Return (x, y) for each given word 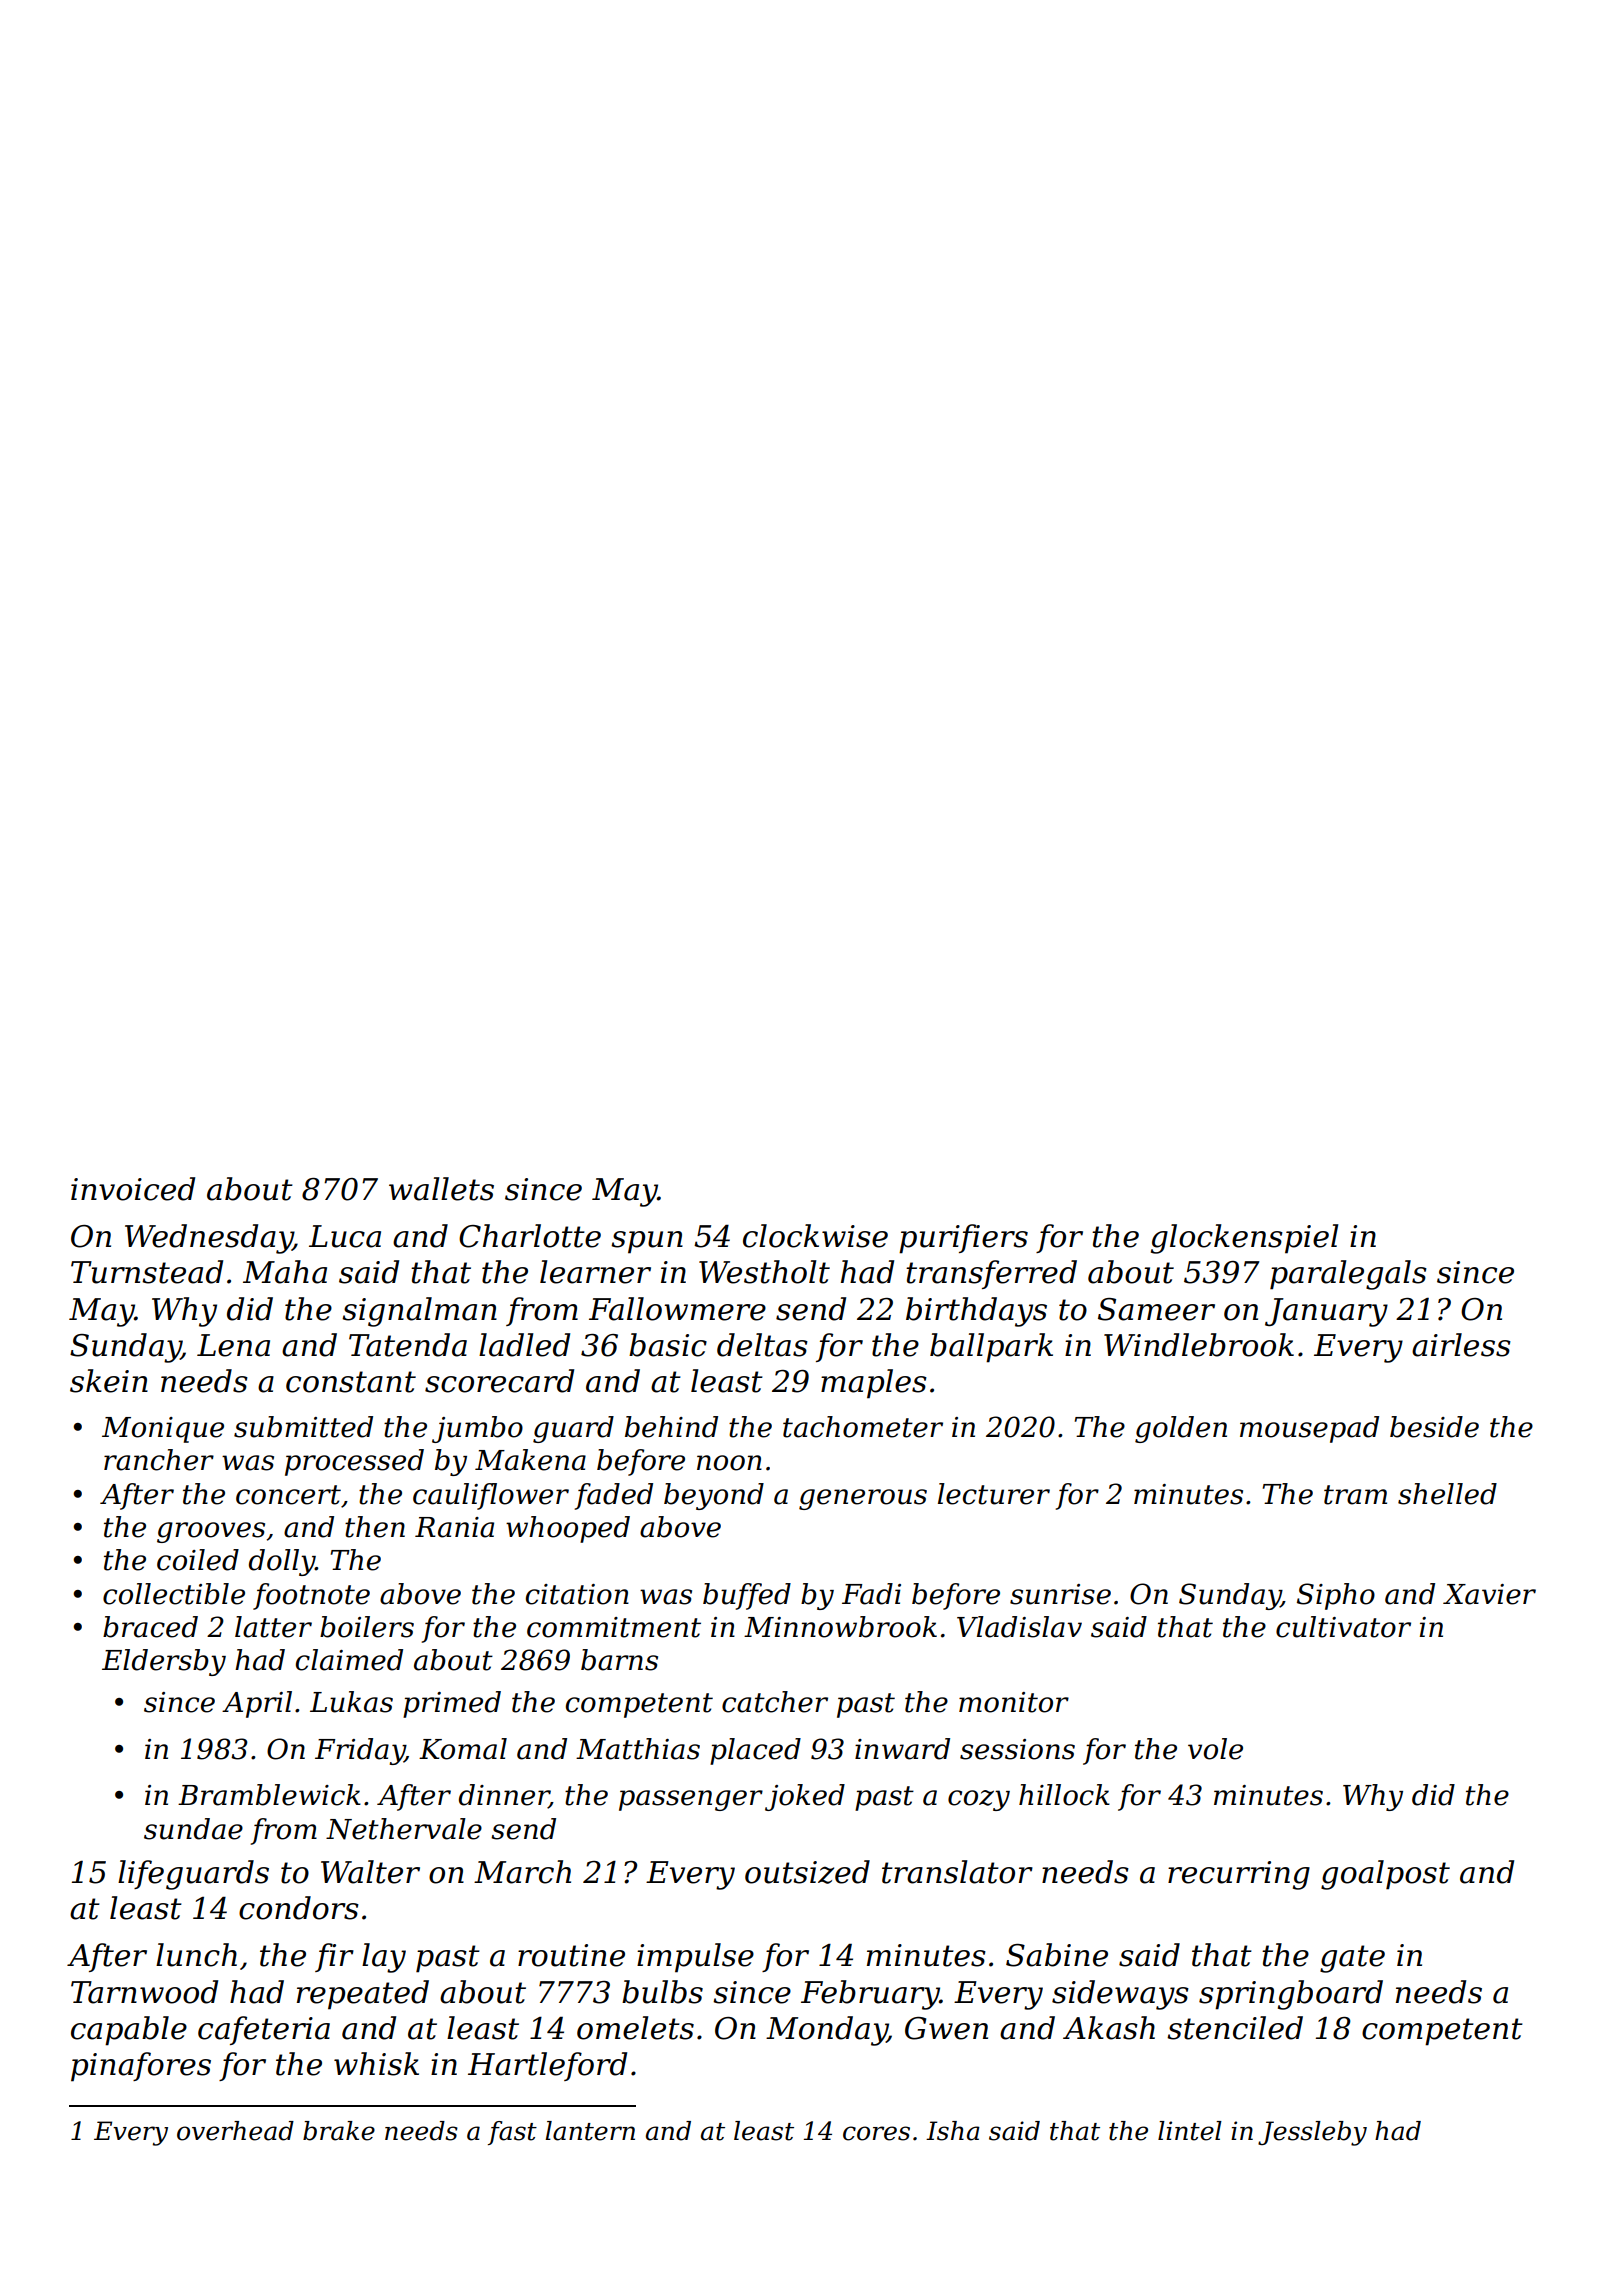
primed (452, 1704)
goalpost (1385, 1875)
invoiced (133, 1189)
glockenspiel (1244, 1239)
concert (288, 1495)
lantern (590, 2131)
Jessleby (1312, 2133)
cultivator (1343, 1627)
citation (577, 1594)
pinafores (141, 2067)
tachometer (863, 1427)
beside (1434, 1427)
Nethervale (404, 1829)
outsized (807, 1872)
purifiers (963, 1239)
